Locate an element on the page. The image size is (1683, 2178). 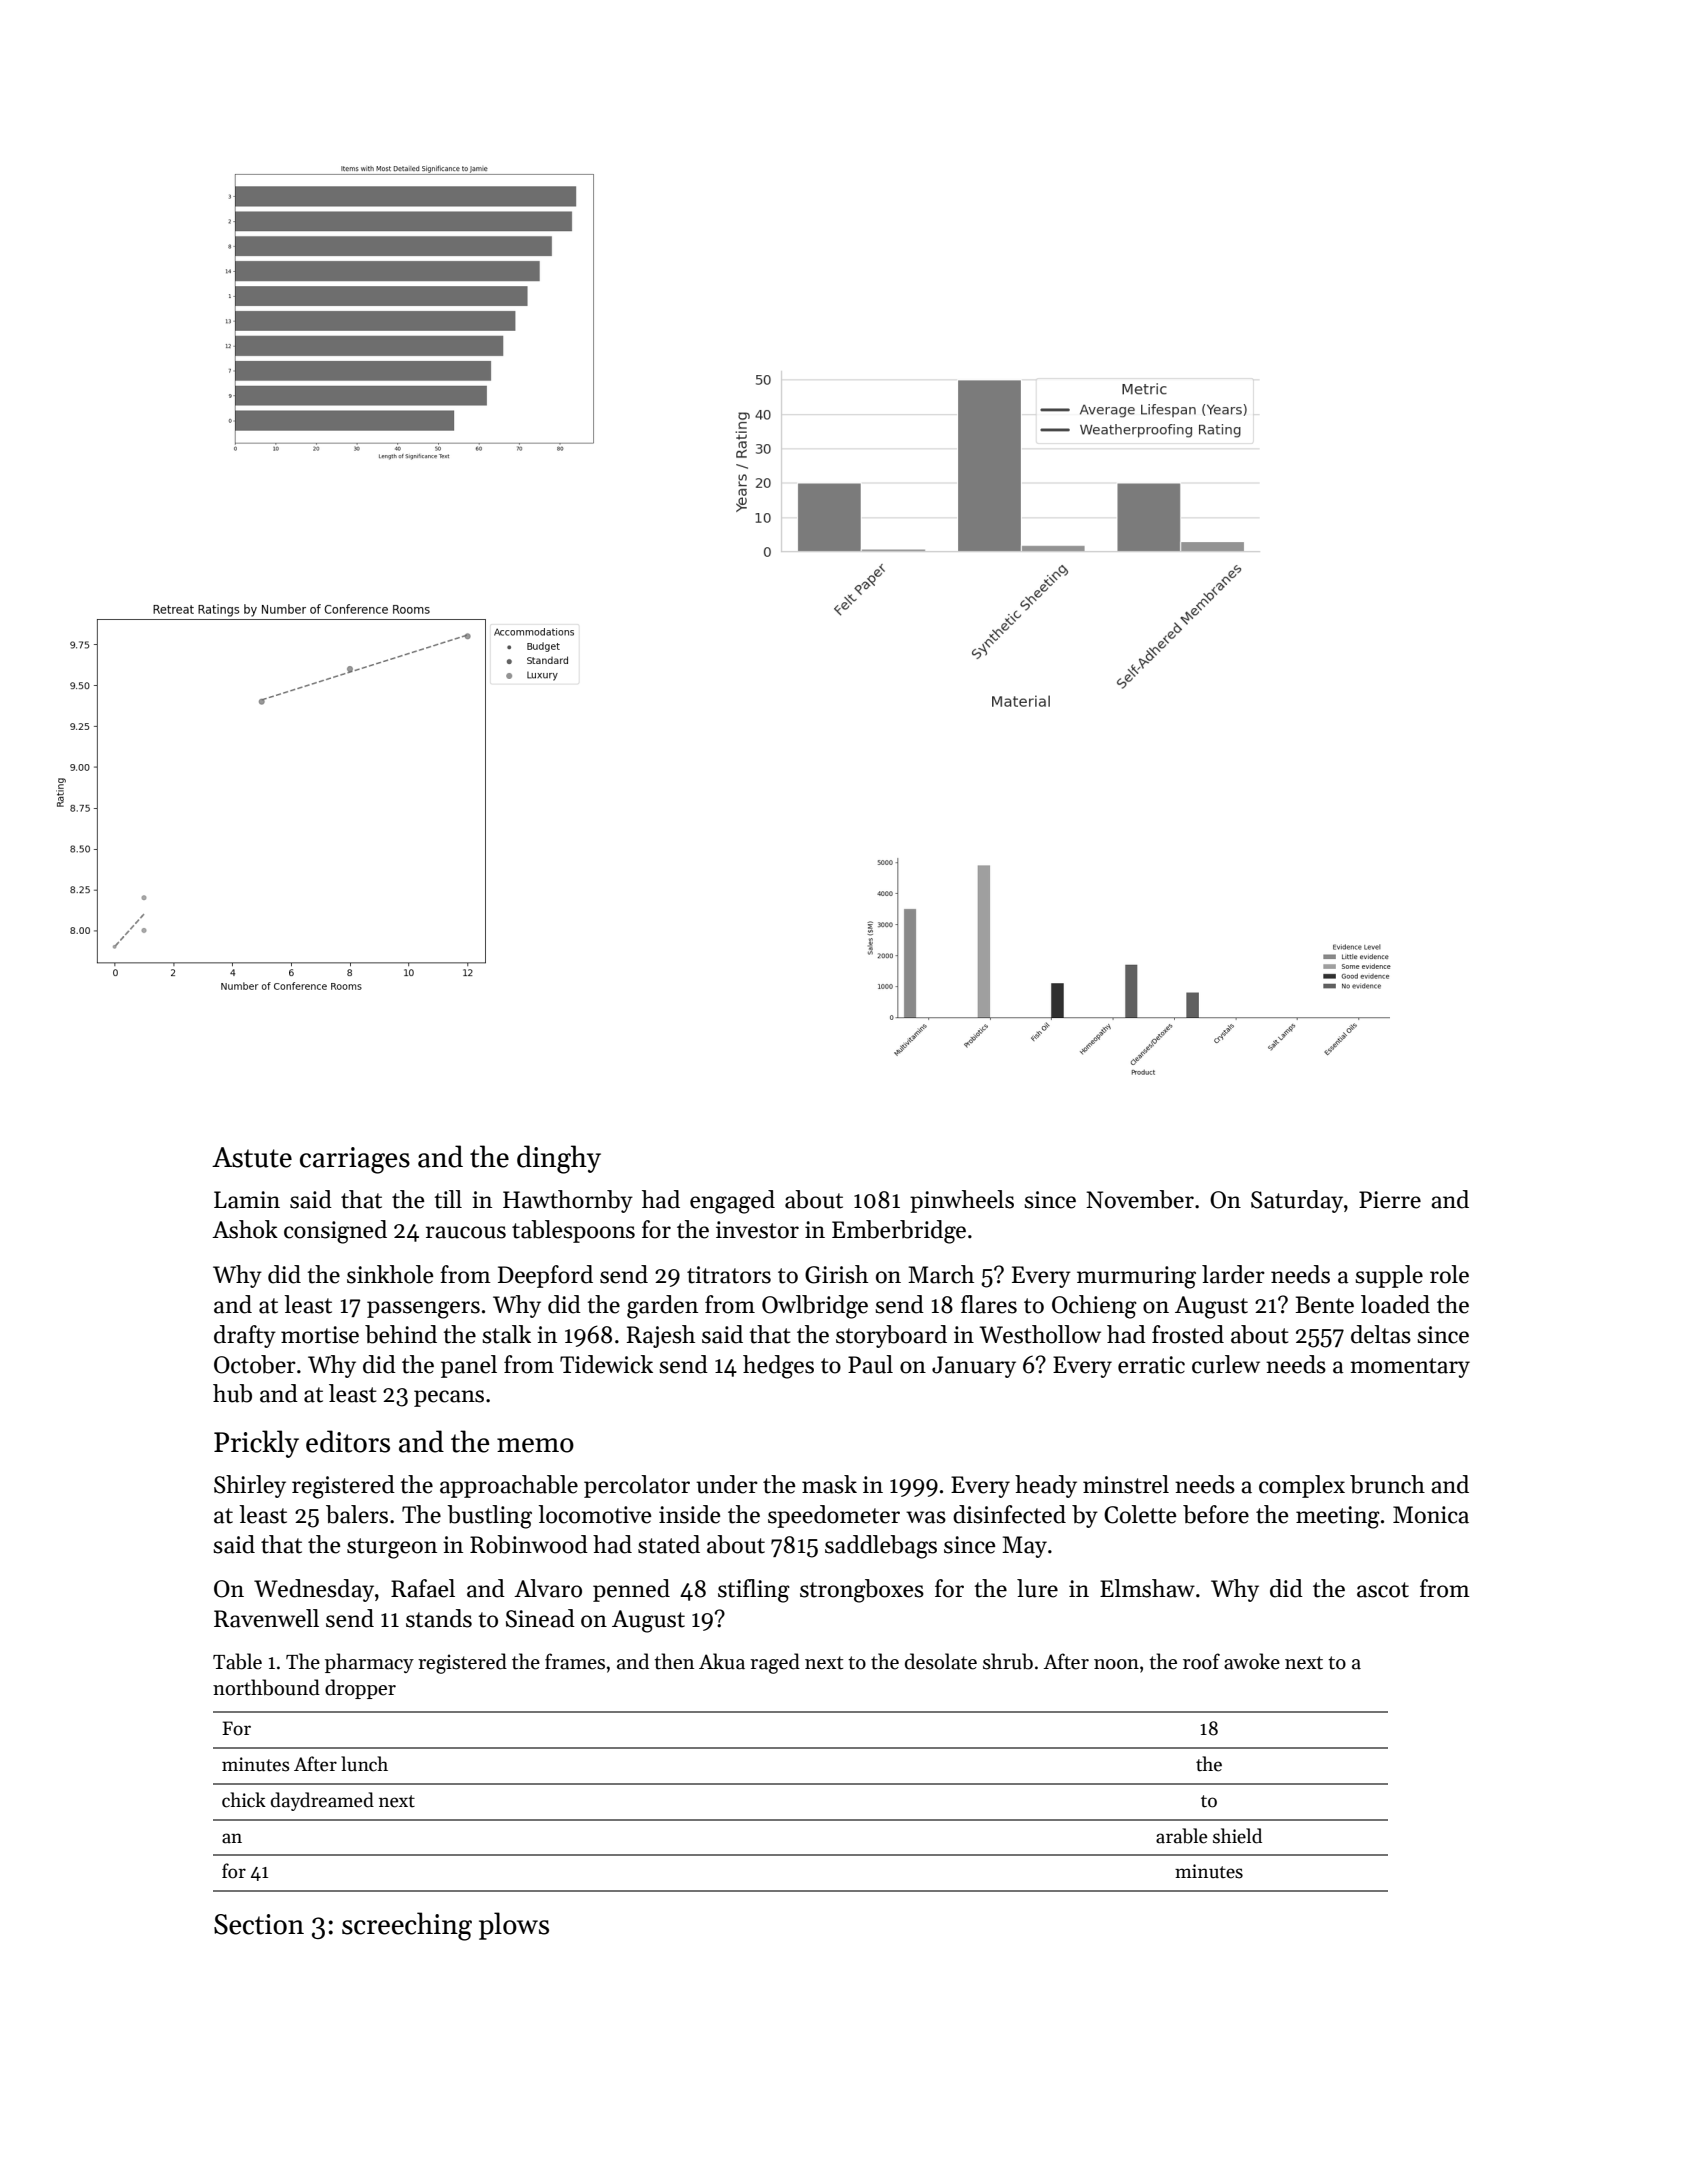
daydreamed is located at coordinates (322, 1801).
